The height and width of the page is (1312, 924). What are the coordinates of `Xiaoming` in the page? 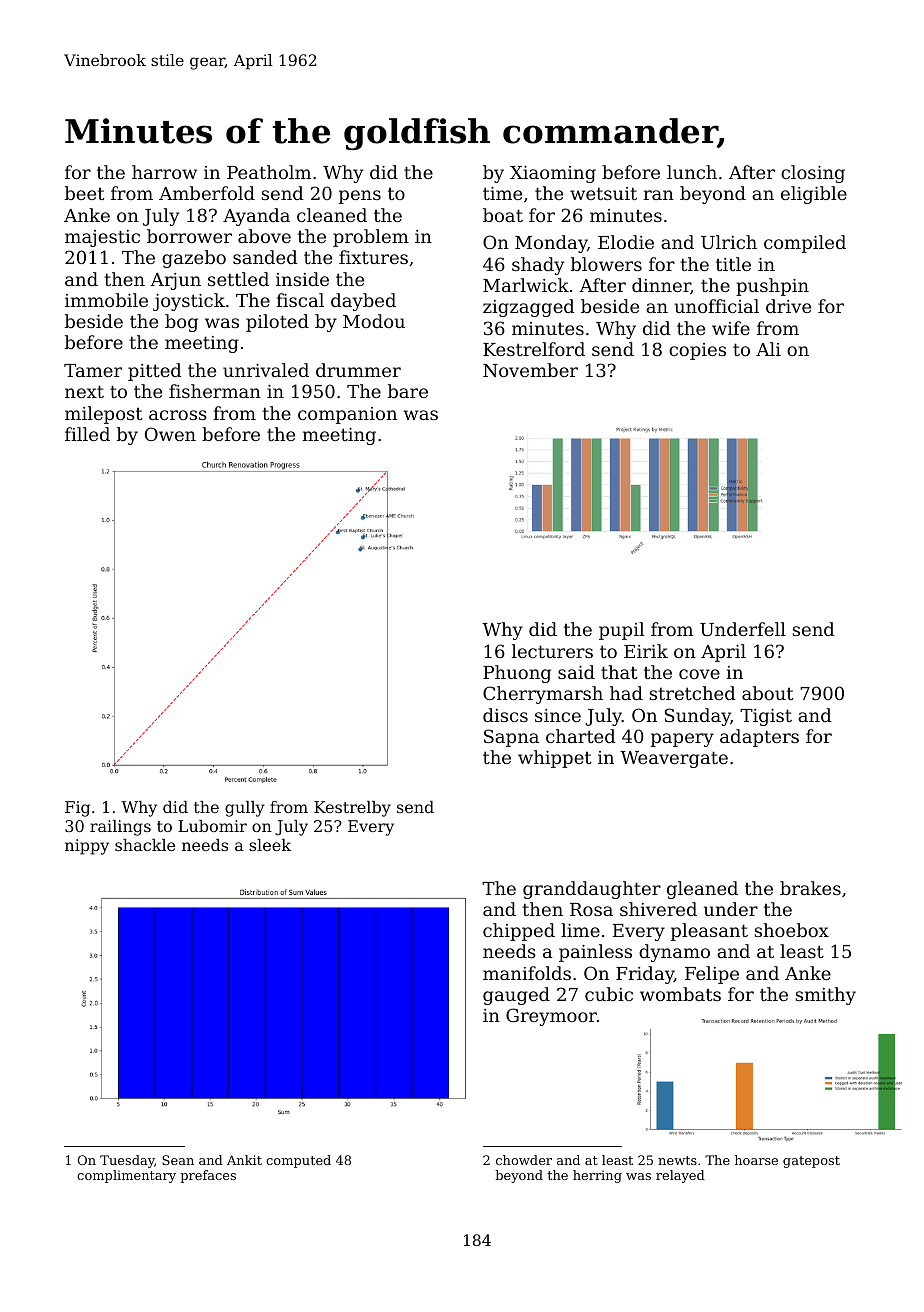 It's located at (553, 174).
